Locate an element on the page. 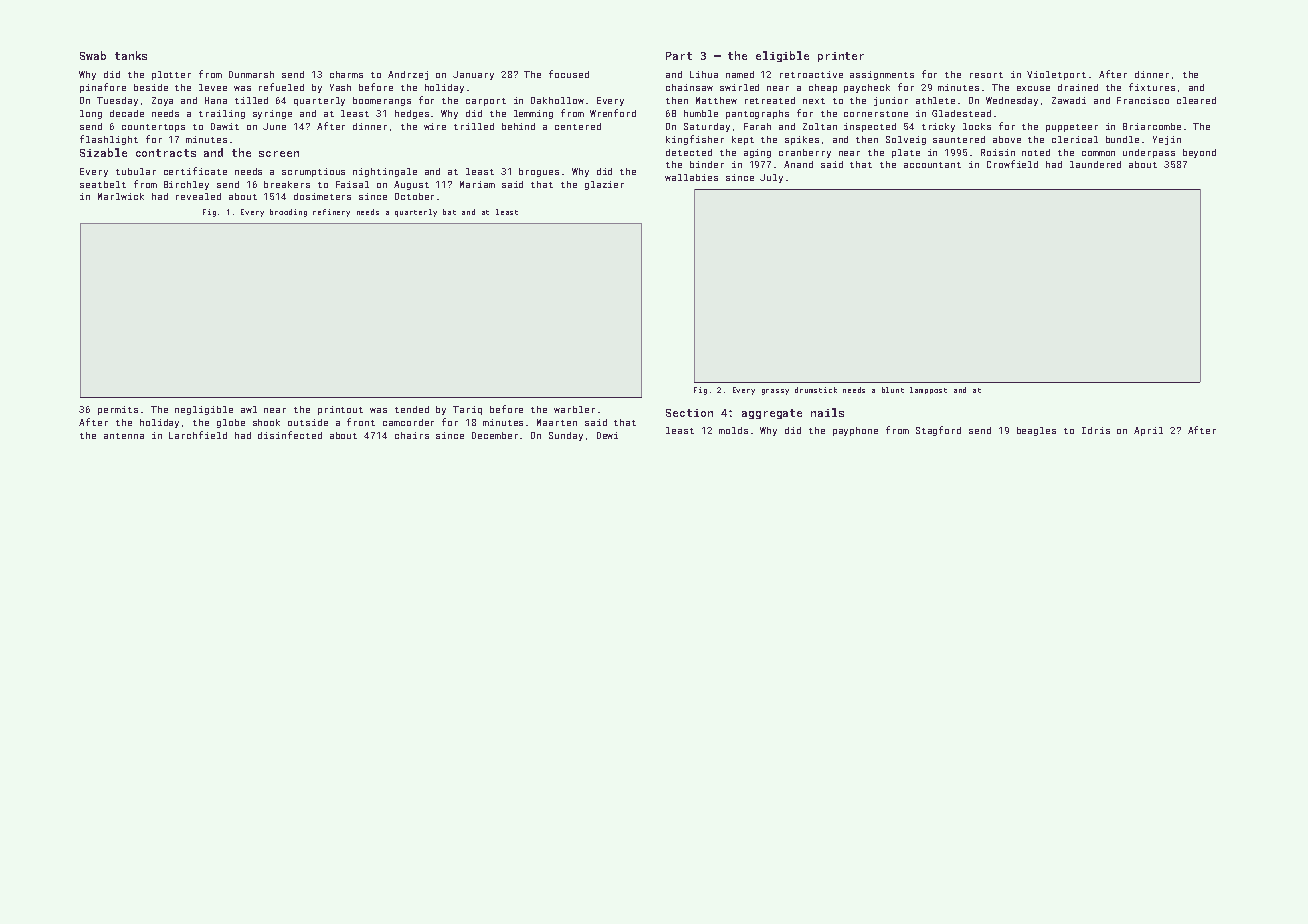  January is located at coordinates (473, 75).
